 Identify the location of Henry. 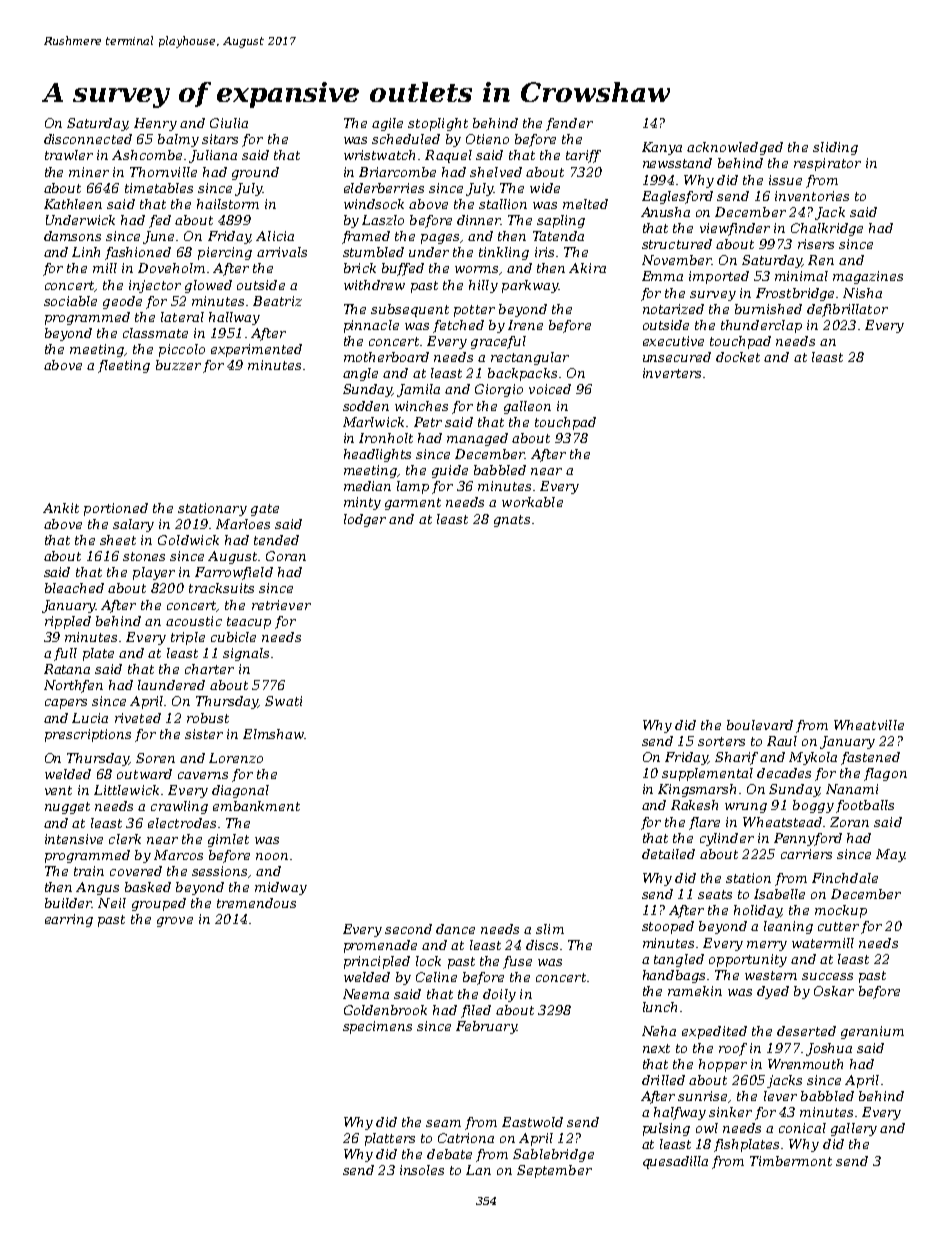
(155, 124).
